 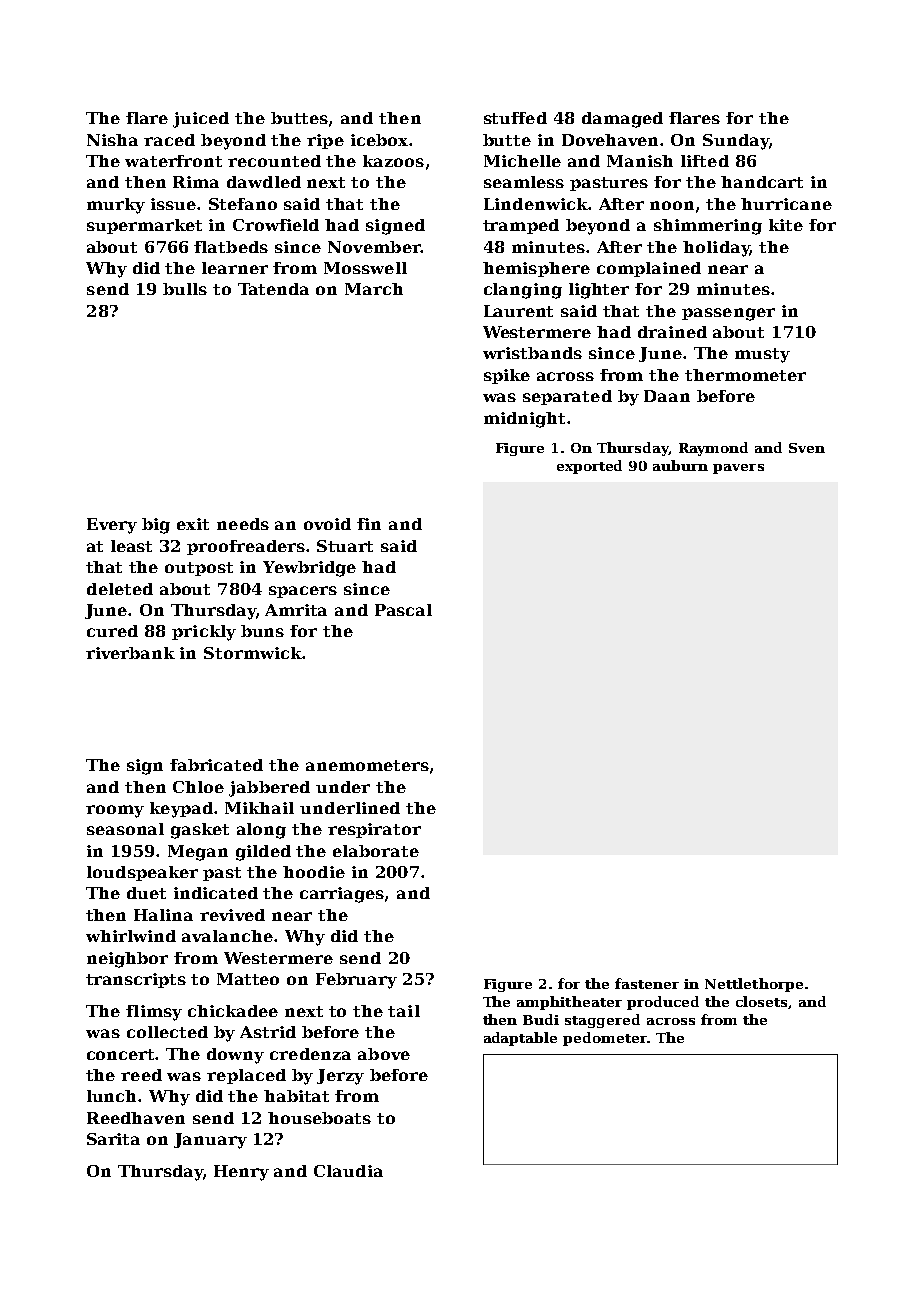 I want to click on exit, so click(x=193, y=524).
